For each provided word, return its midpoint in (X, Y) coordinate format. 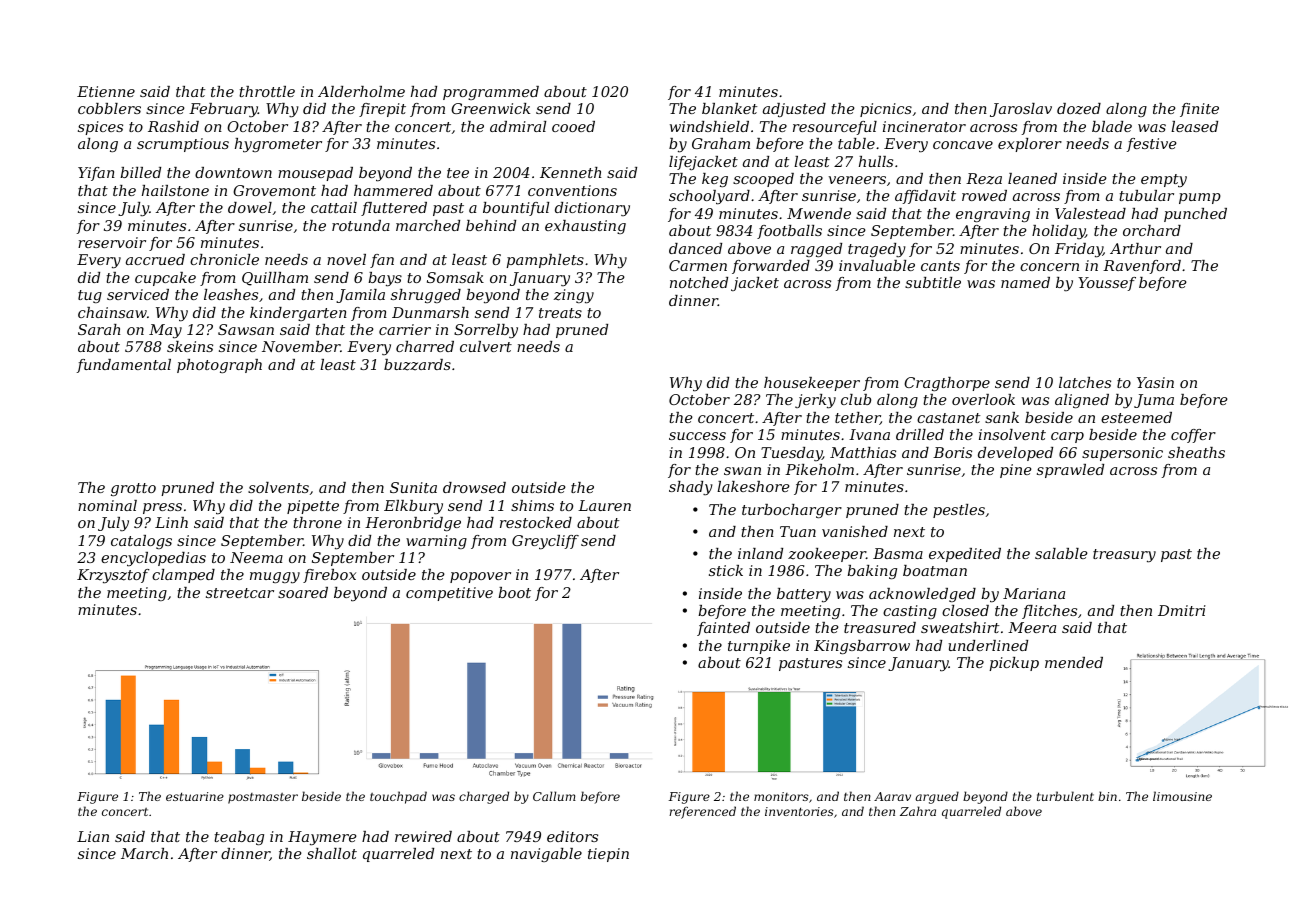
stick (726, 570)
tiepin (608, 855)
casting (910, 612)
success (697, 436)
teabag (239, 838)
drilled (920, 434)
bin (1107, 796)
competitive (449, 594)
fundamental (124, 366)
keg (715, 180)
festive (1152, 145)
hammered (393, 190)
